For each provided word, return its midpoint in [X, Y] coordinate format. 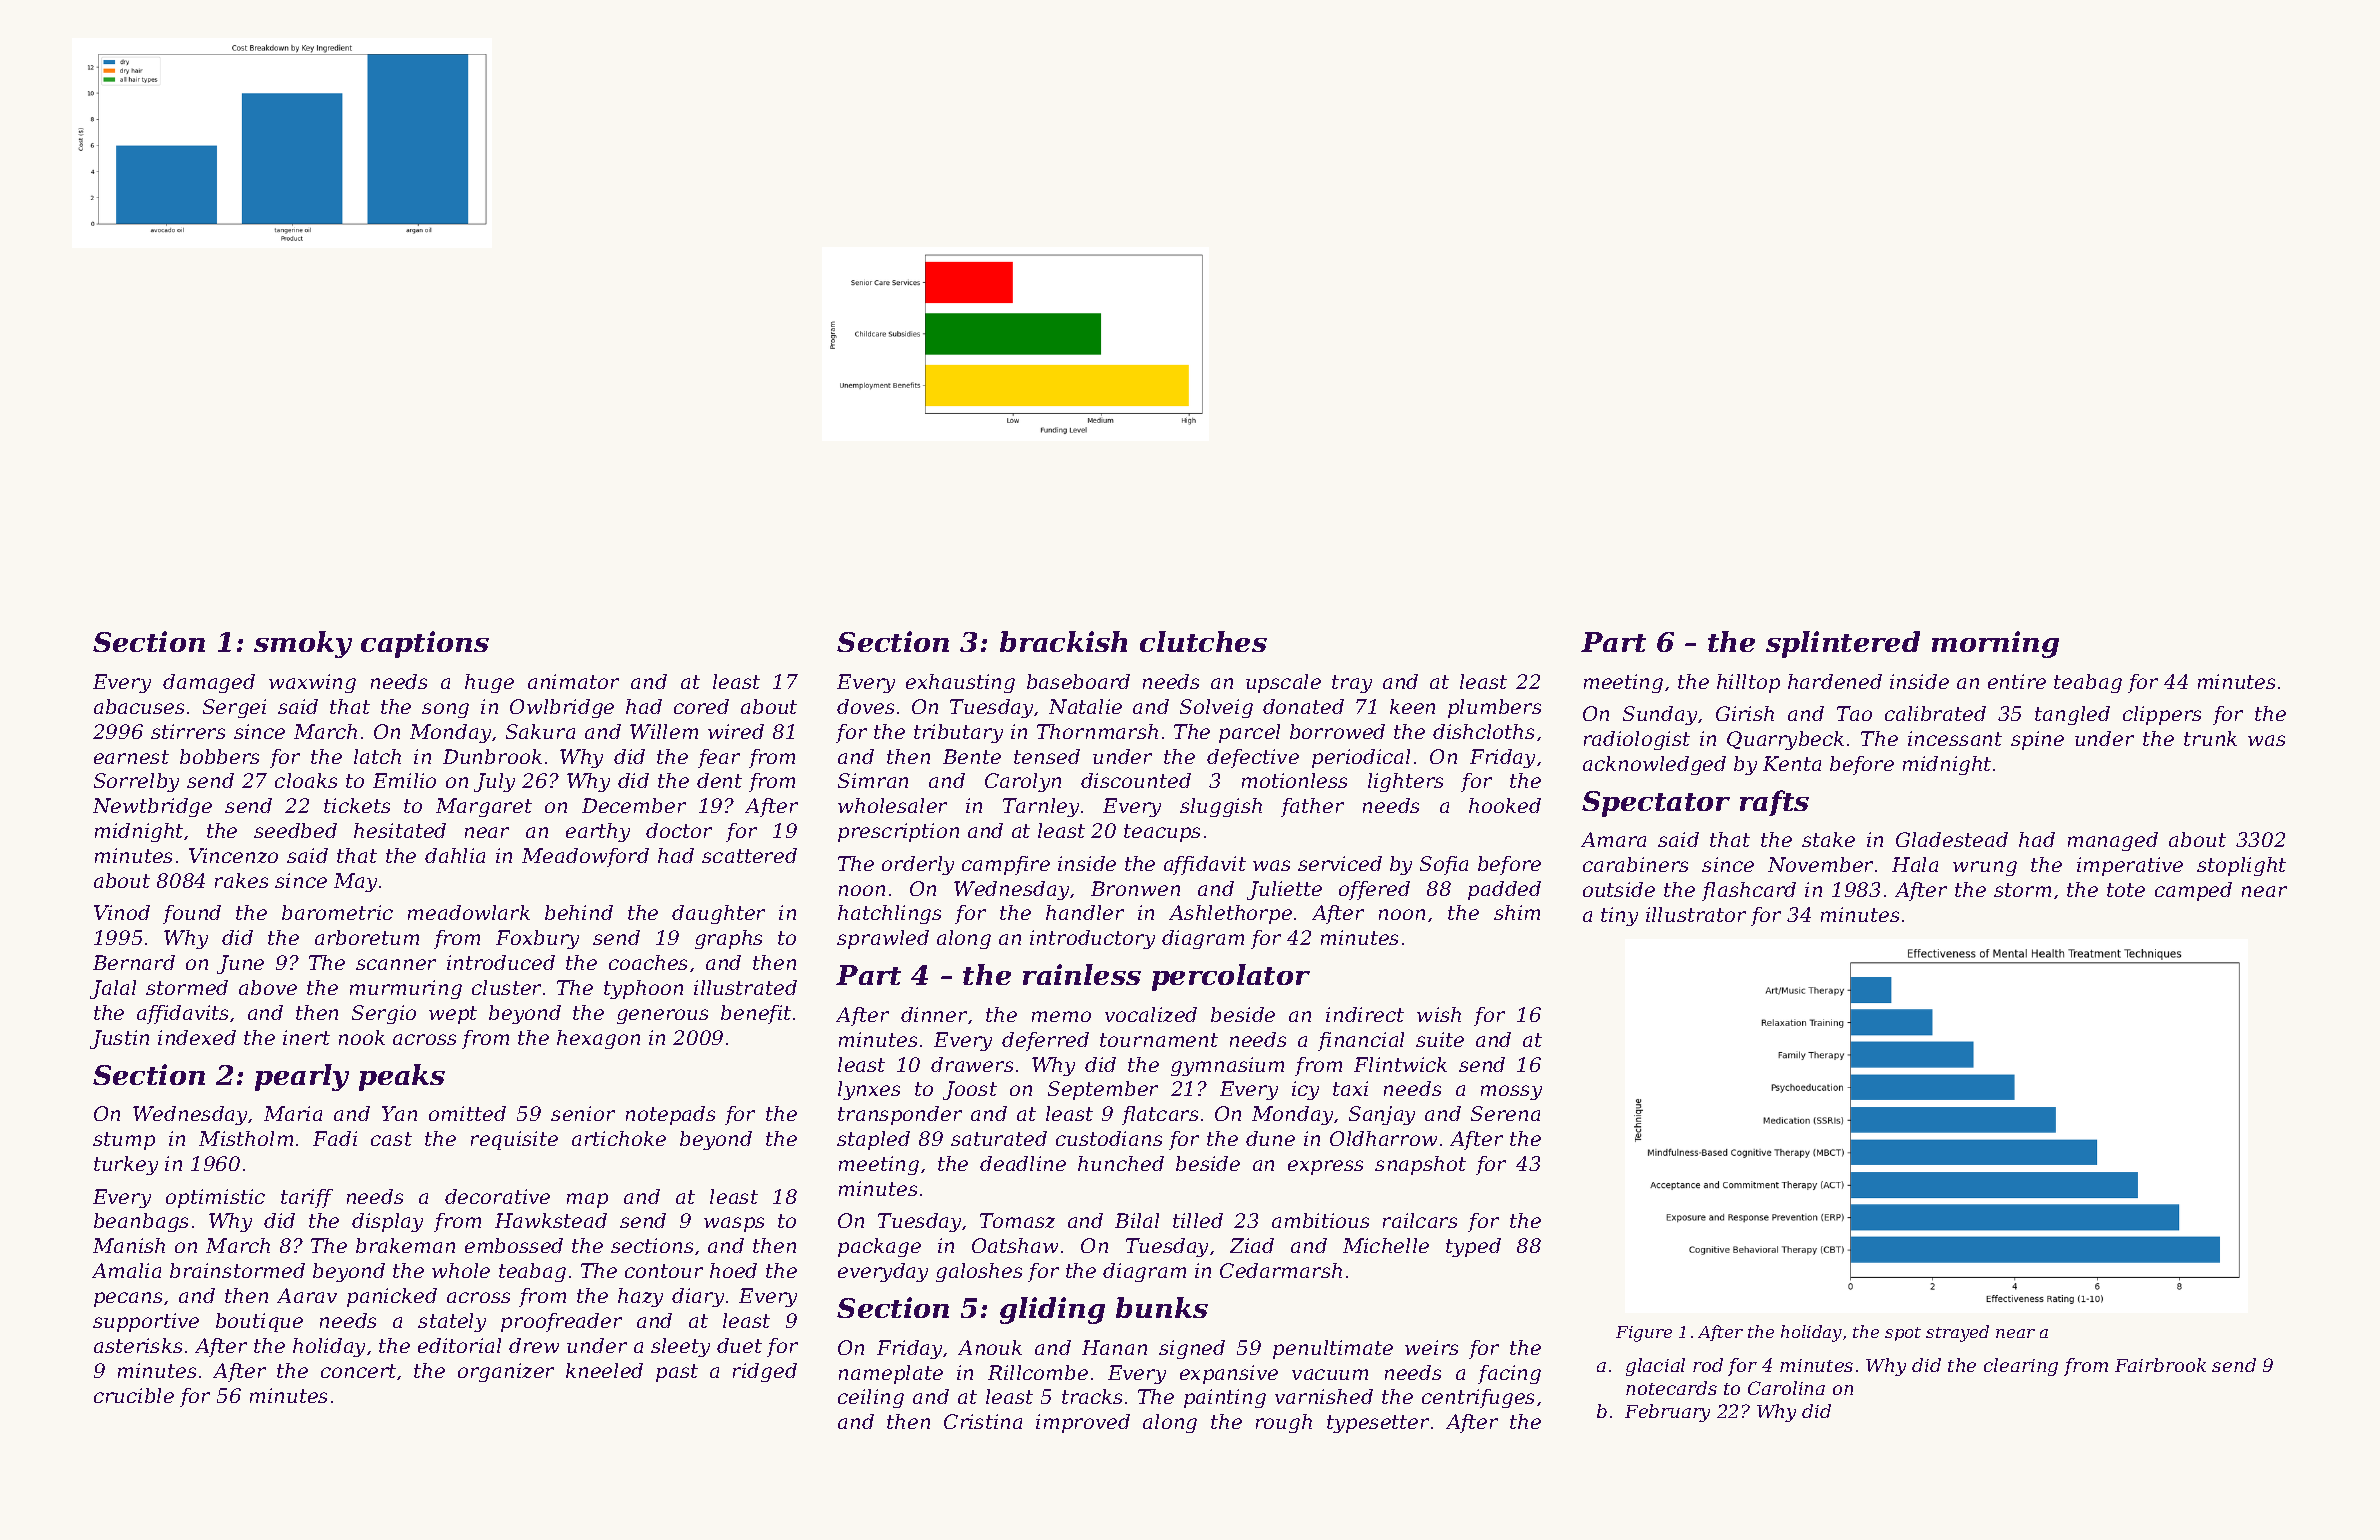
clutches [1203, 641]
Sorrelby [136, 782]
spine [2037, 740]
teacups [1162, 833]
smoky [303, 644]
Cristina [983, 1421]
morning [1995, 644]
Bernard [134, 962]
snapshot [1420, 1165]
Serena [1505, 1113]
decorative [497, 1196]
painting [1225, 1398]
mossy [1511, 1092]
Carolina [1786, 1388]
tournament [1159, 1040]
